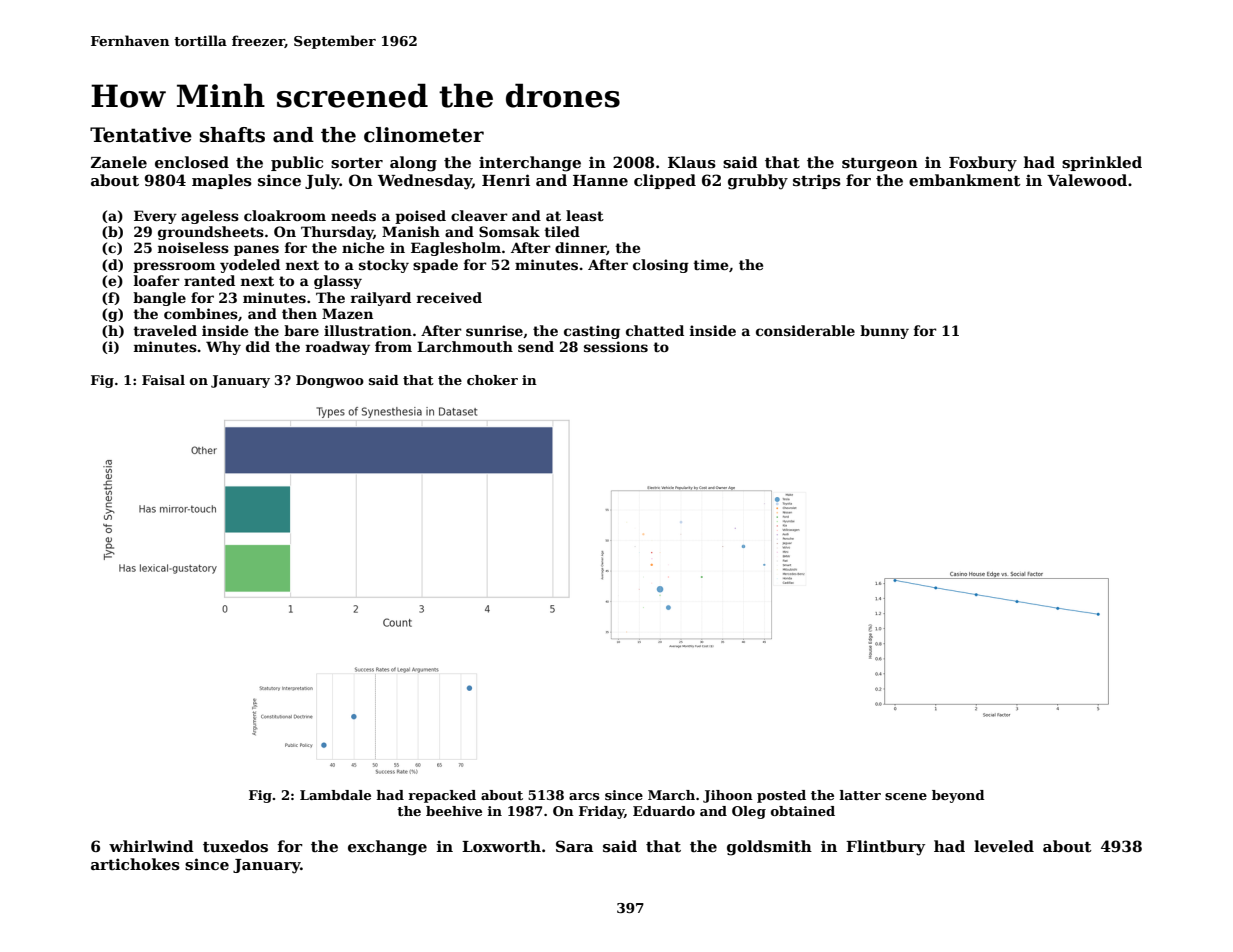 Image resolution: width=1233 pixels, height=952 pixels. I want to click on beyond, so click(958, 796).
